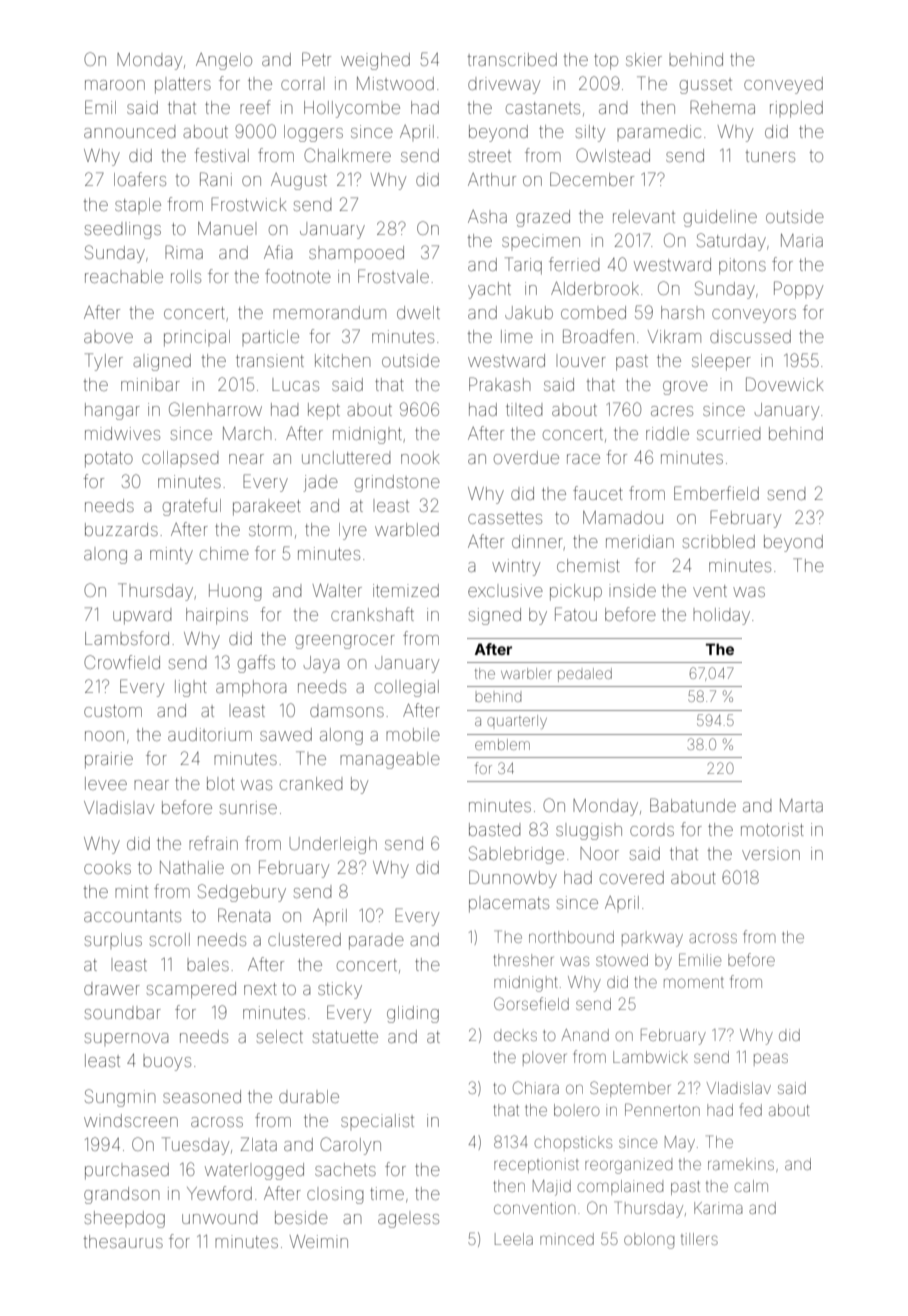  Describe the element at coordinates (120, 1098) in the page. I see `Sungmin` at that location.
